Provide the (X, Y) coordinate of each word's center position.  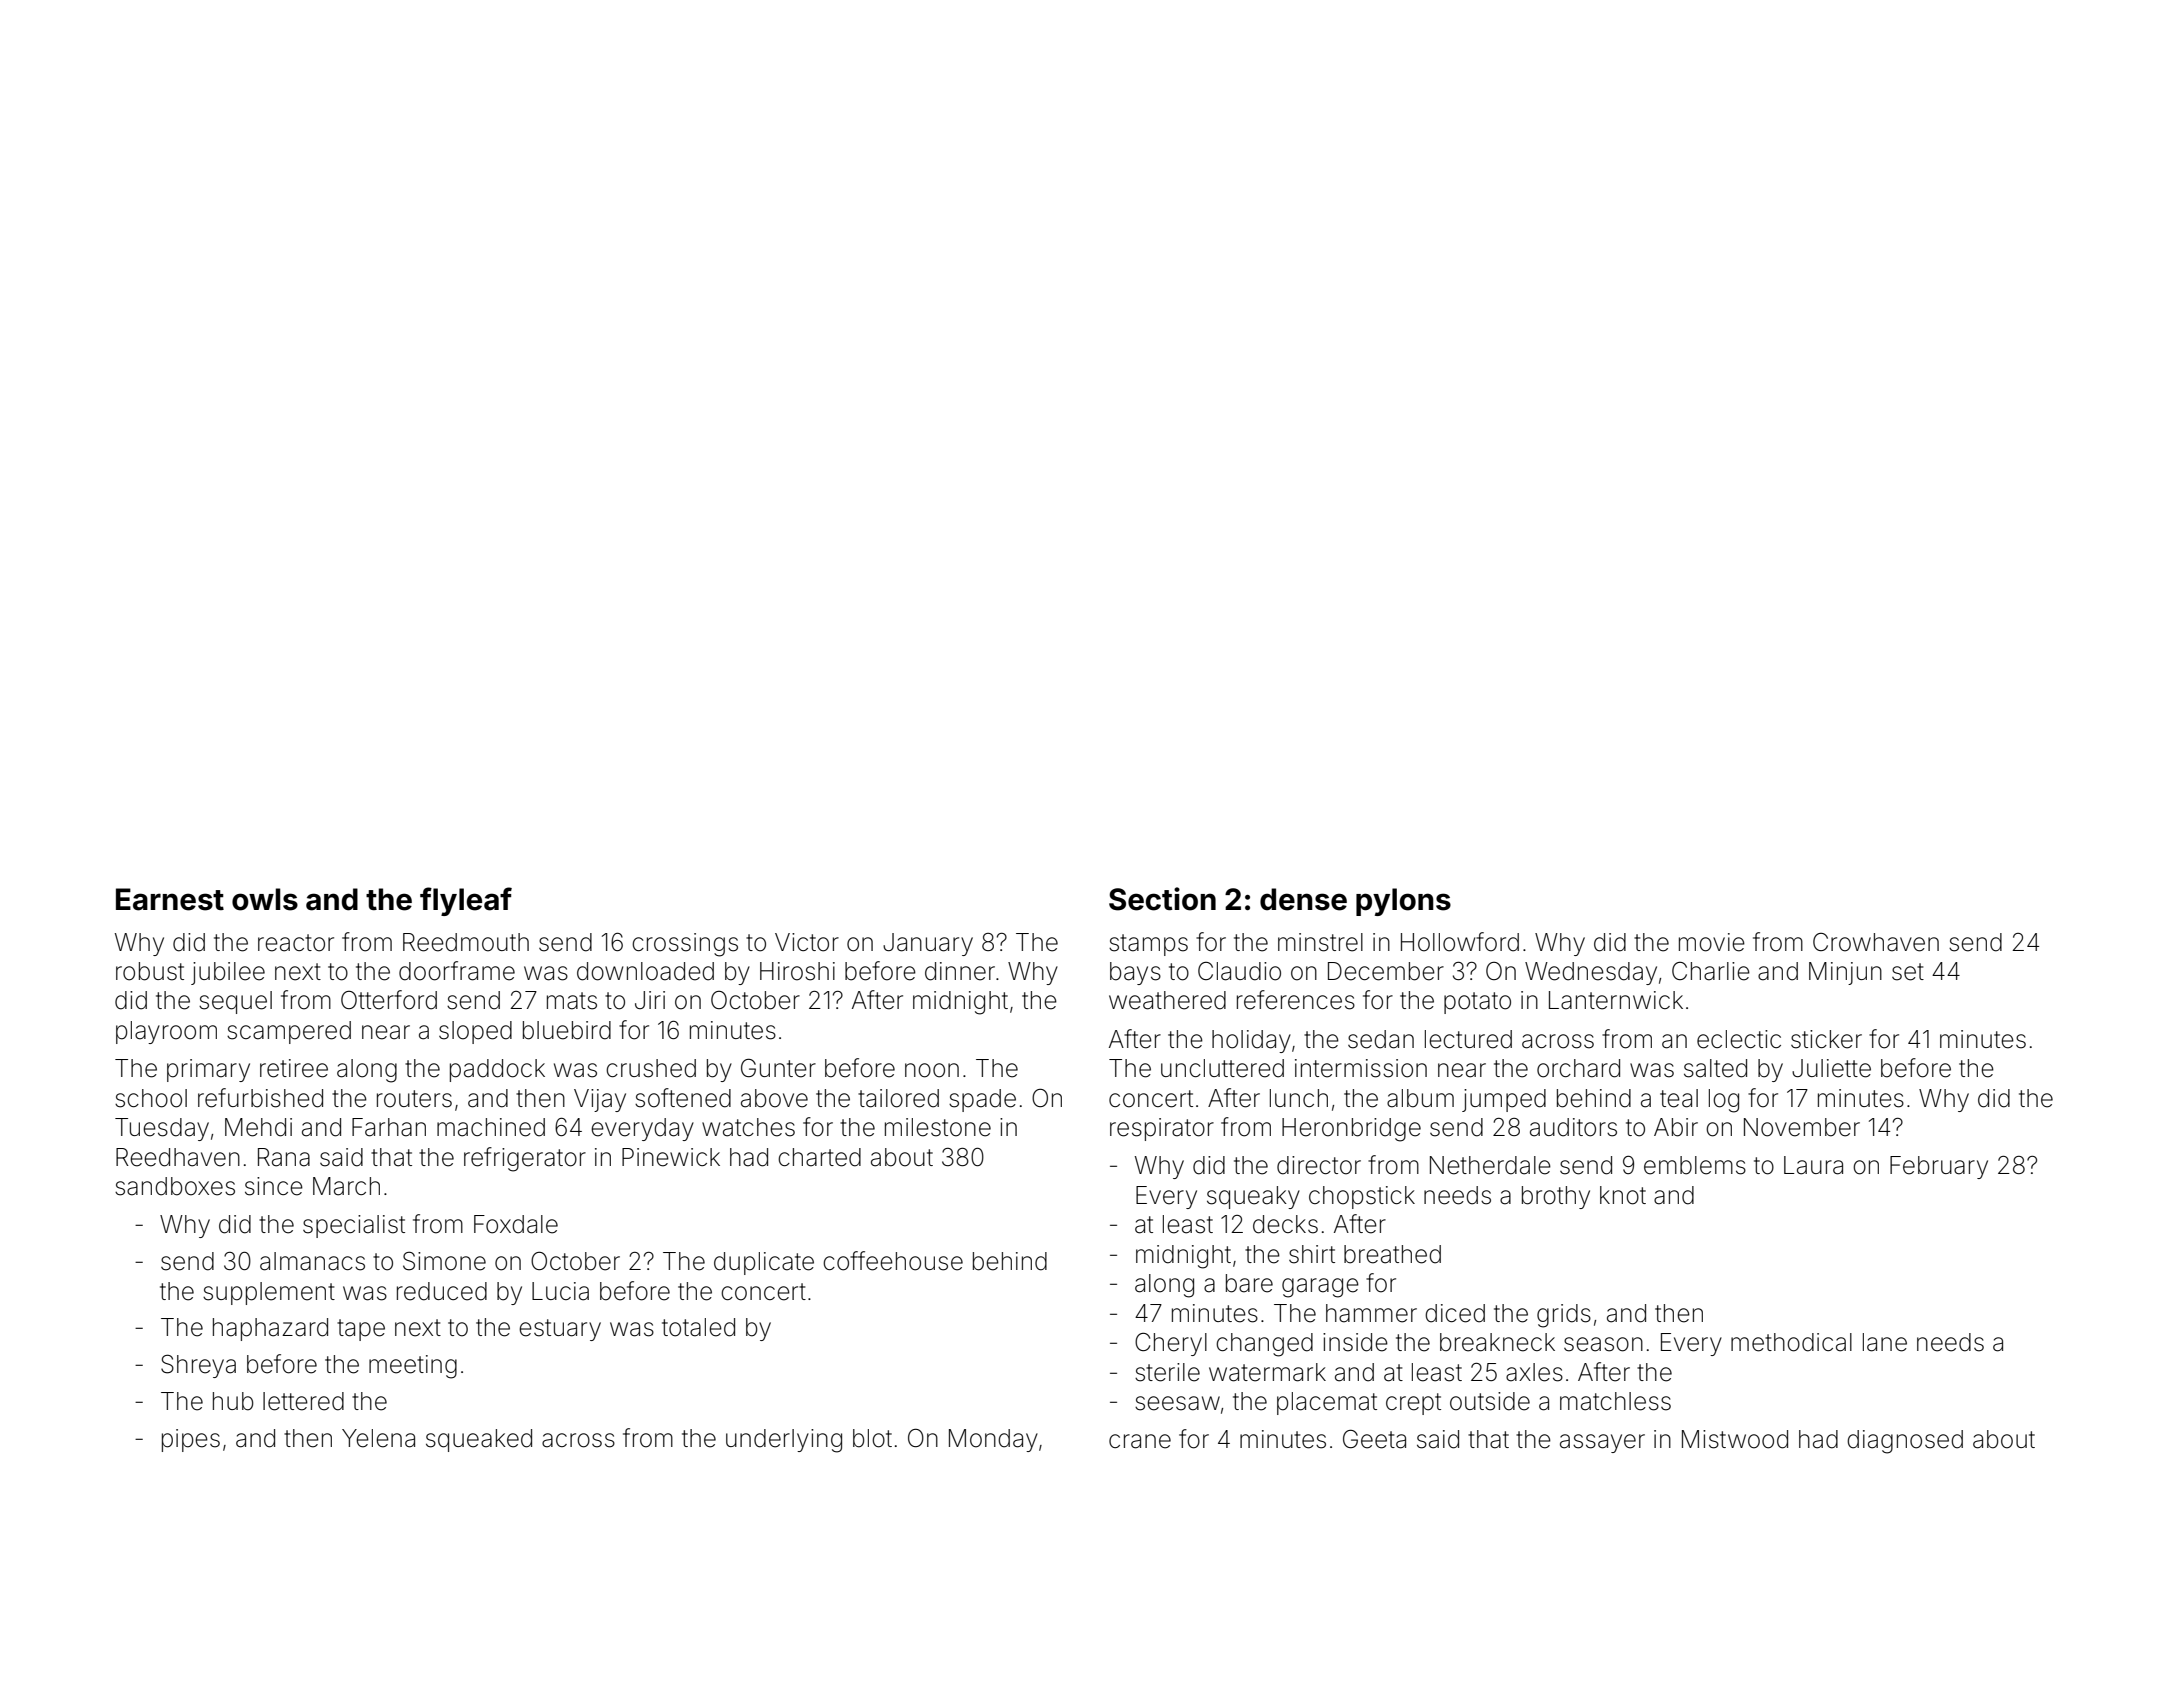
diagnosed (1905, 1442)
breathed (1392, 1254)
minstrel (1320, 942)
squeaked (479, 1440)
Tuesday (162, 1129)
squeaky (1253, 1197)
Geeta (1374, 1439)
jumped (1504, 1100)
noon (932, 1070)
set (1908, 972)
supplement (269, 1293)
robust (150, 971)
